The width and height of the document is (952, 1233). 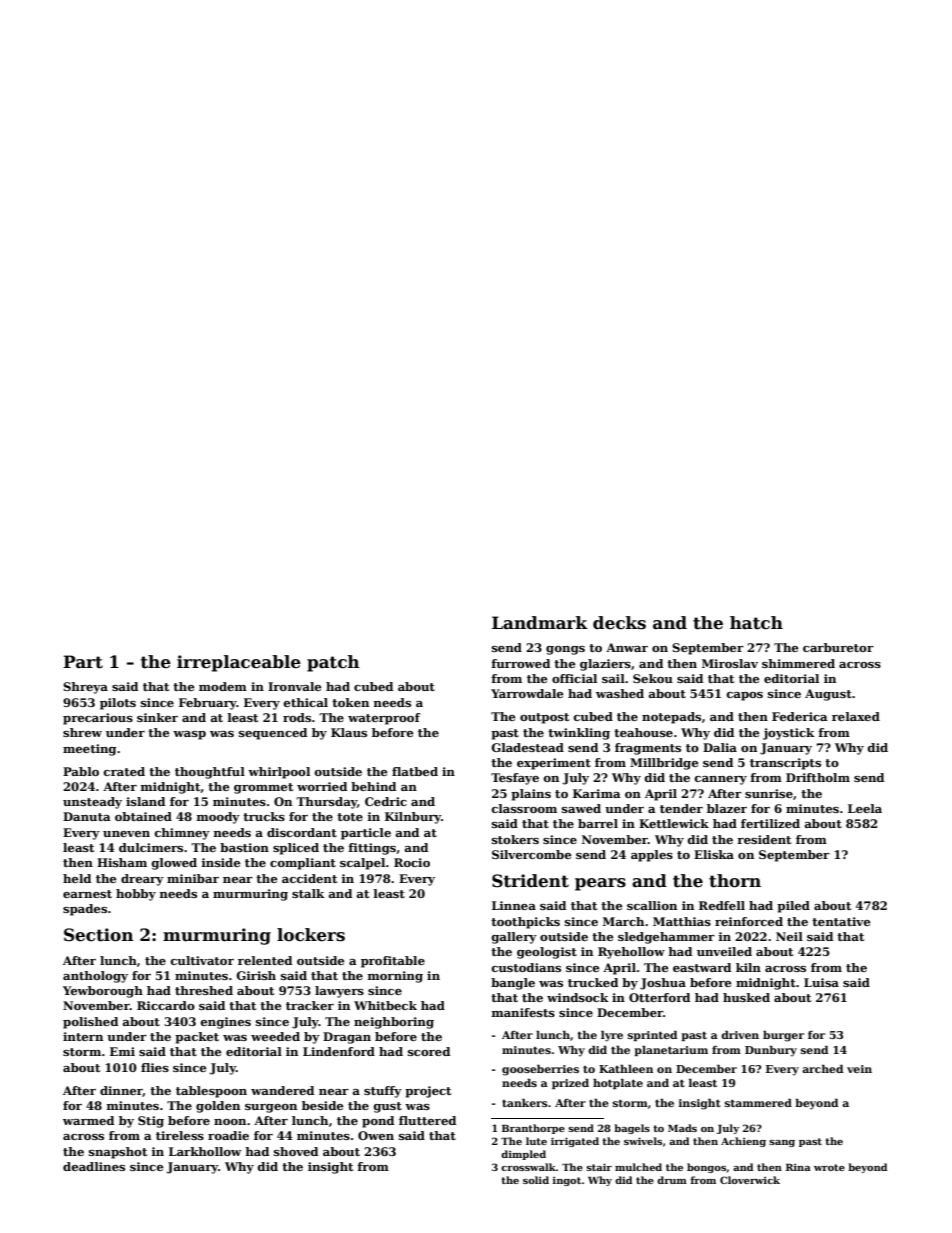 I want to click on Hisham, so click(x=122, y=862).
